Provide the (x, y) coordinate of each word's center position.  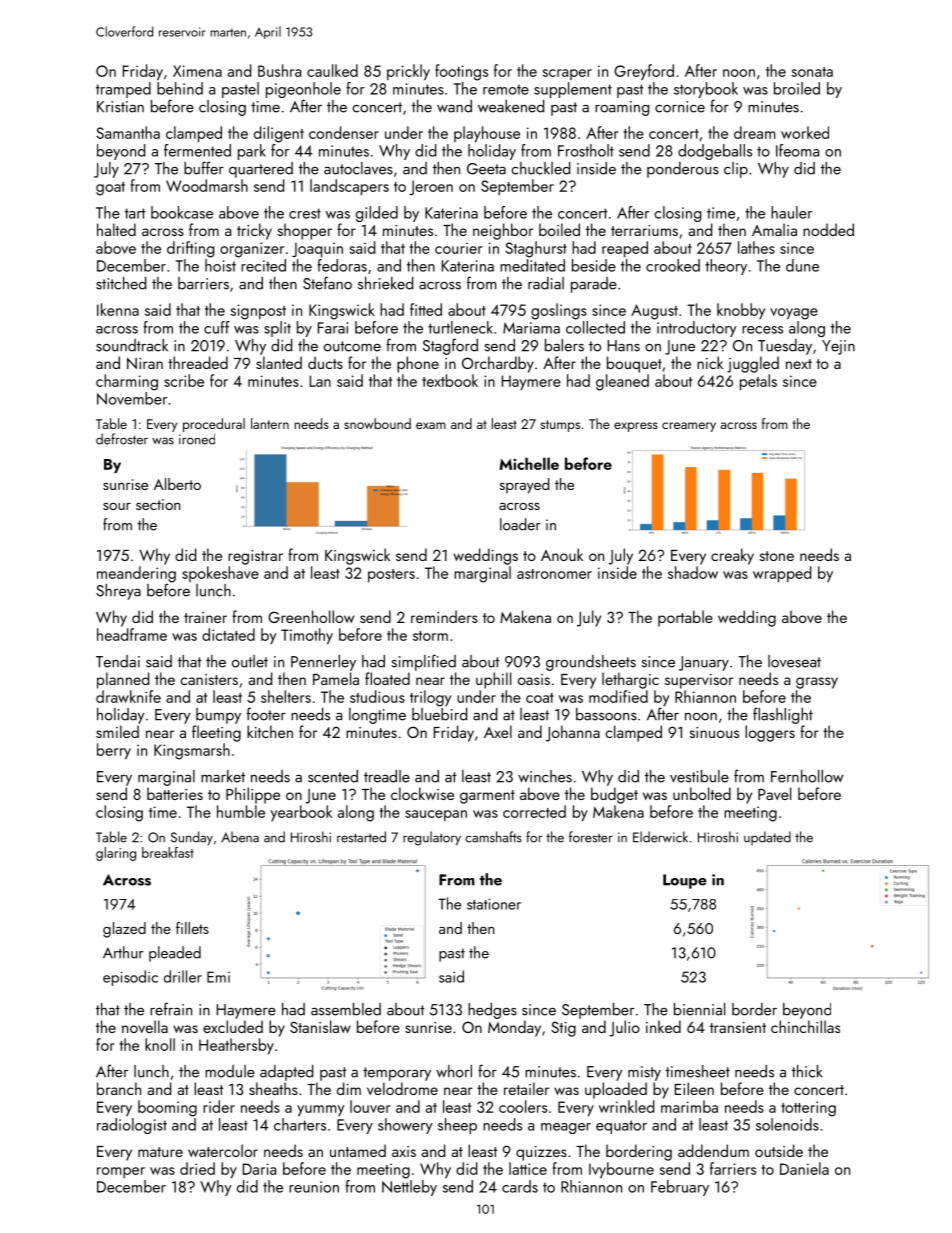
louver (370, 1106)
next (799, 364)
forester (591, 837)
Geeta (486, 169)
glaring (116, 854)
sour (117, 506)
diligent (279, 134)
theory (726, 267)
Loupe (685, 881)
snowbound (377, 423)
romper (121, 1172)
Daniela (804, 1168)
